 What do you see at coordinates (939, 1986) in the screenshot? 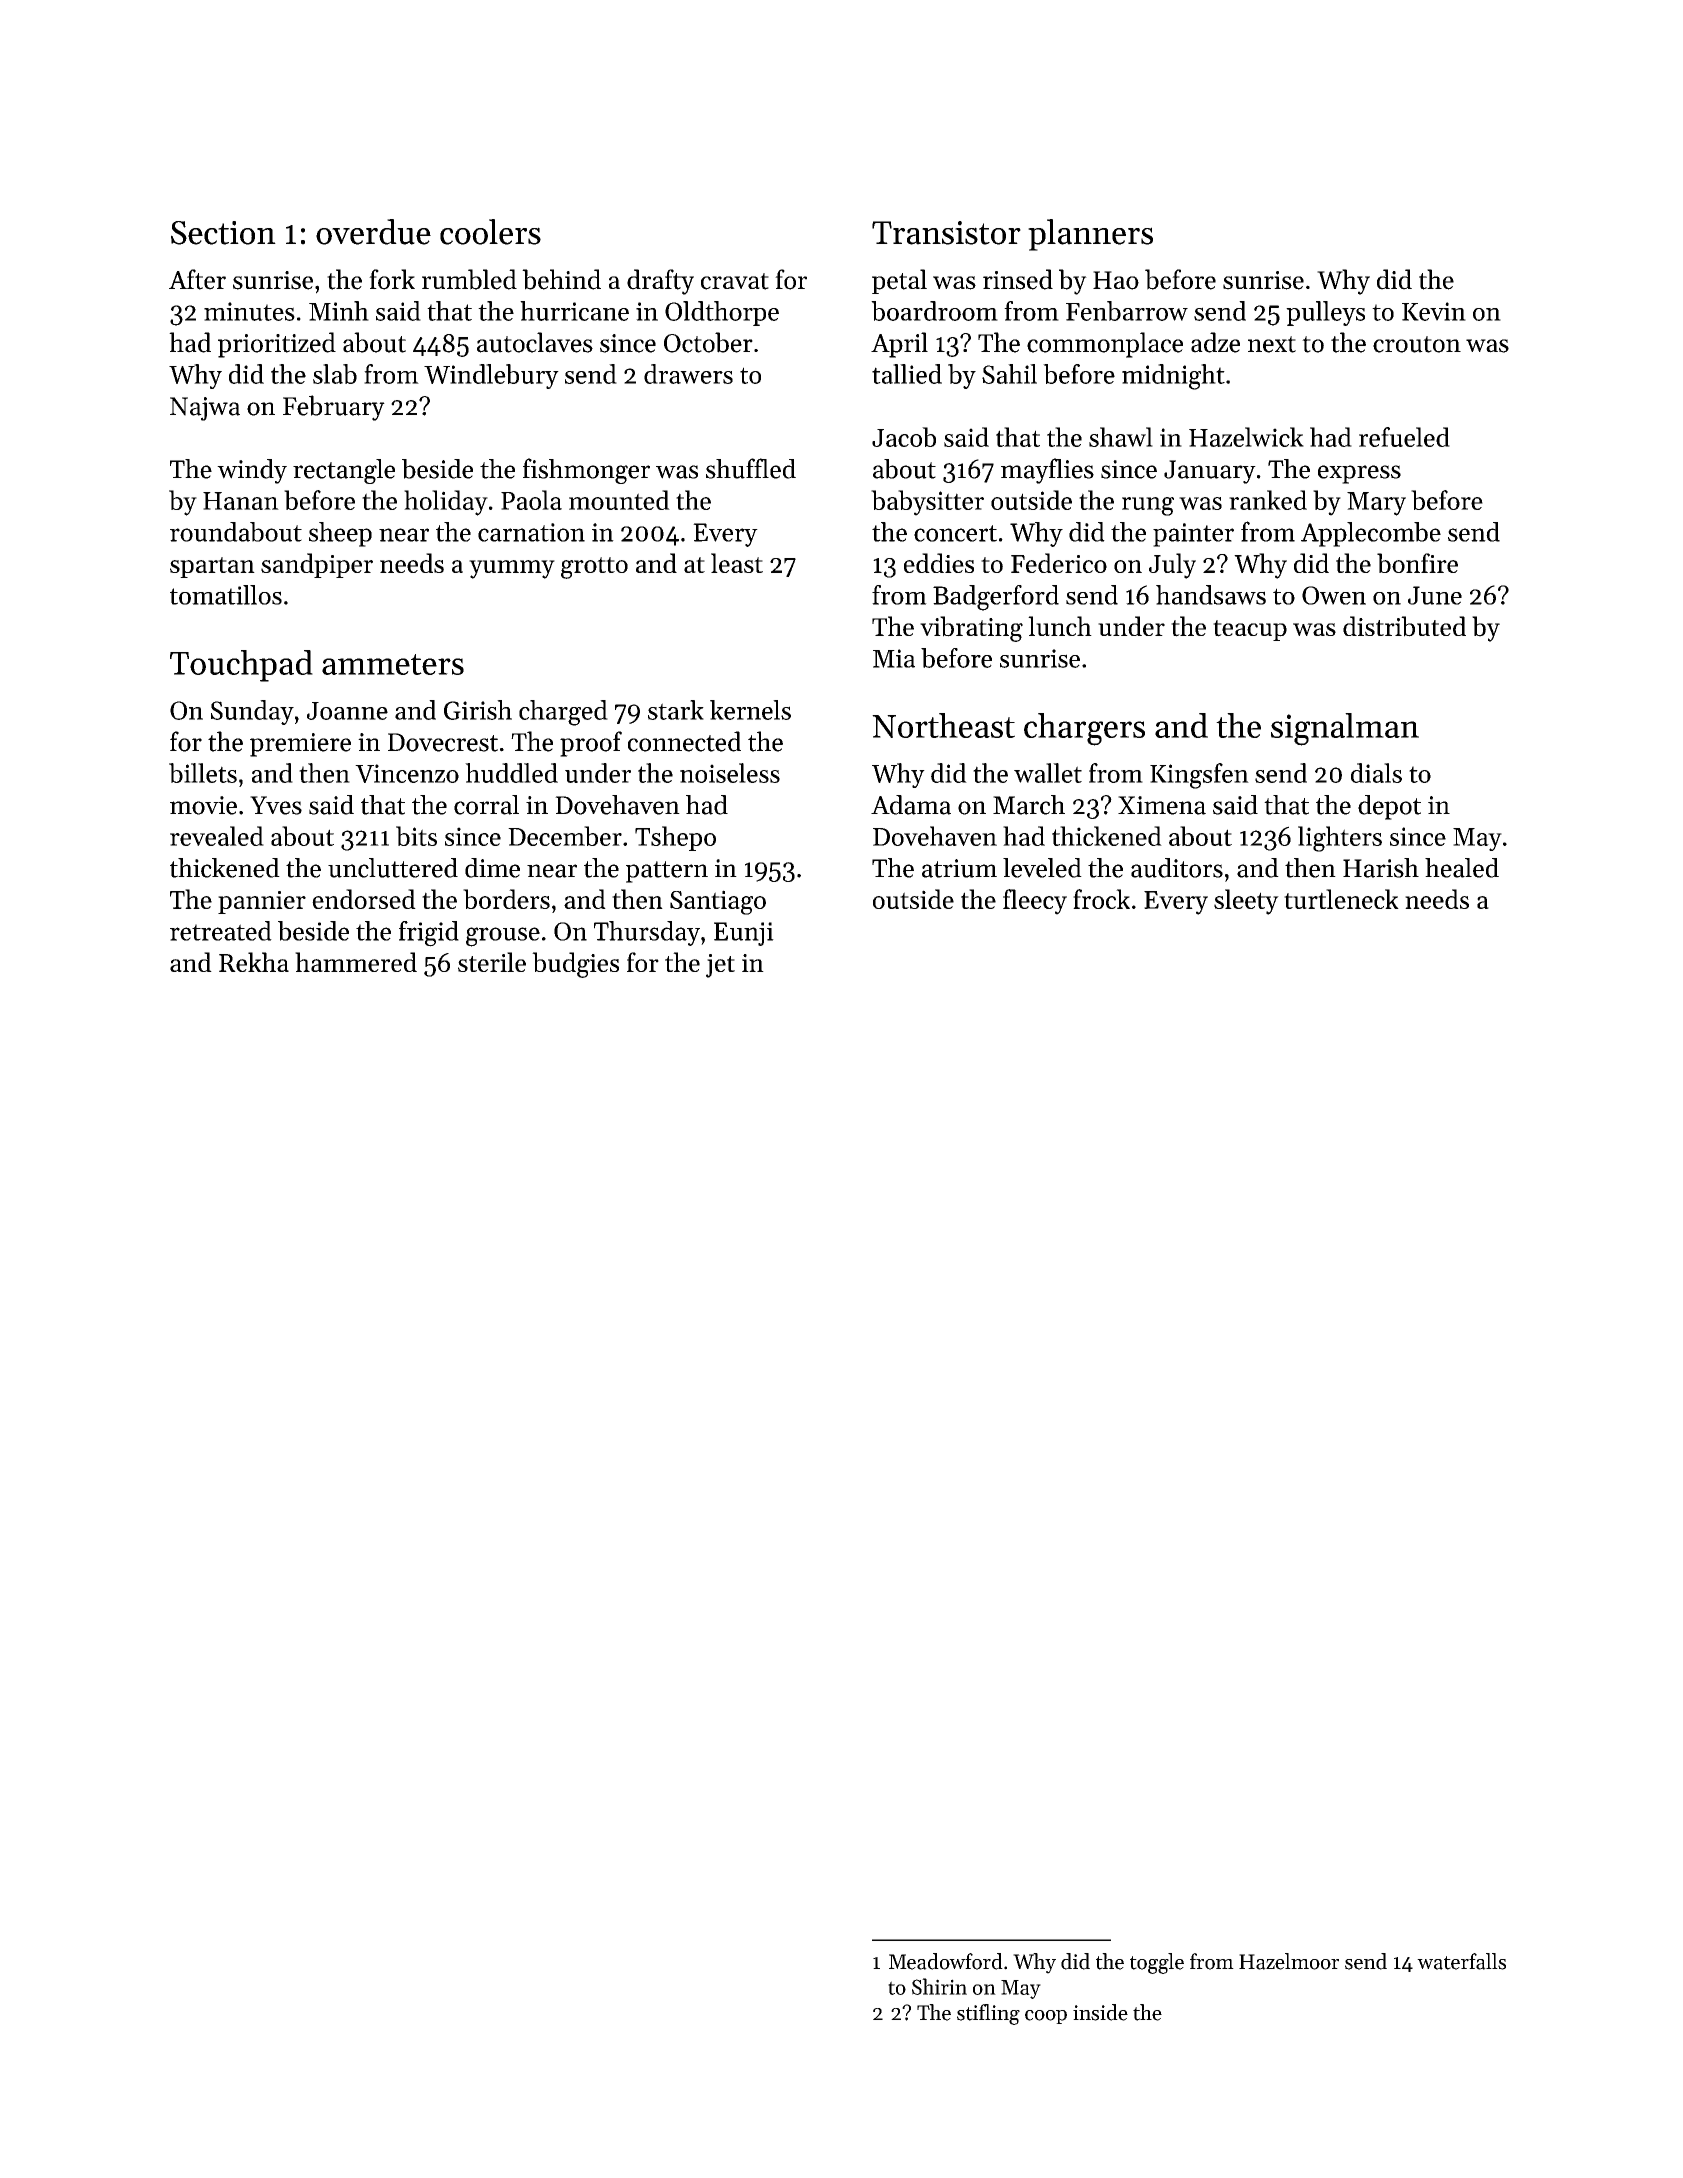
I see `Shirin` at bounding box center [939, 1986].
